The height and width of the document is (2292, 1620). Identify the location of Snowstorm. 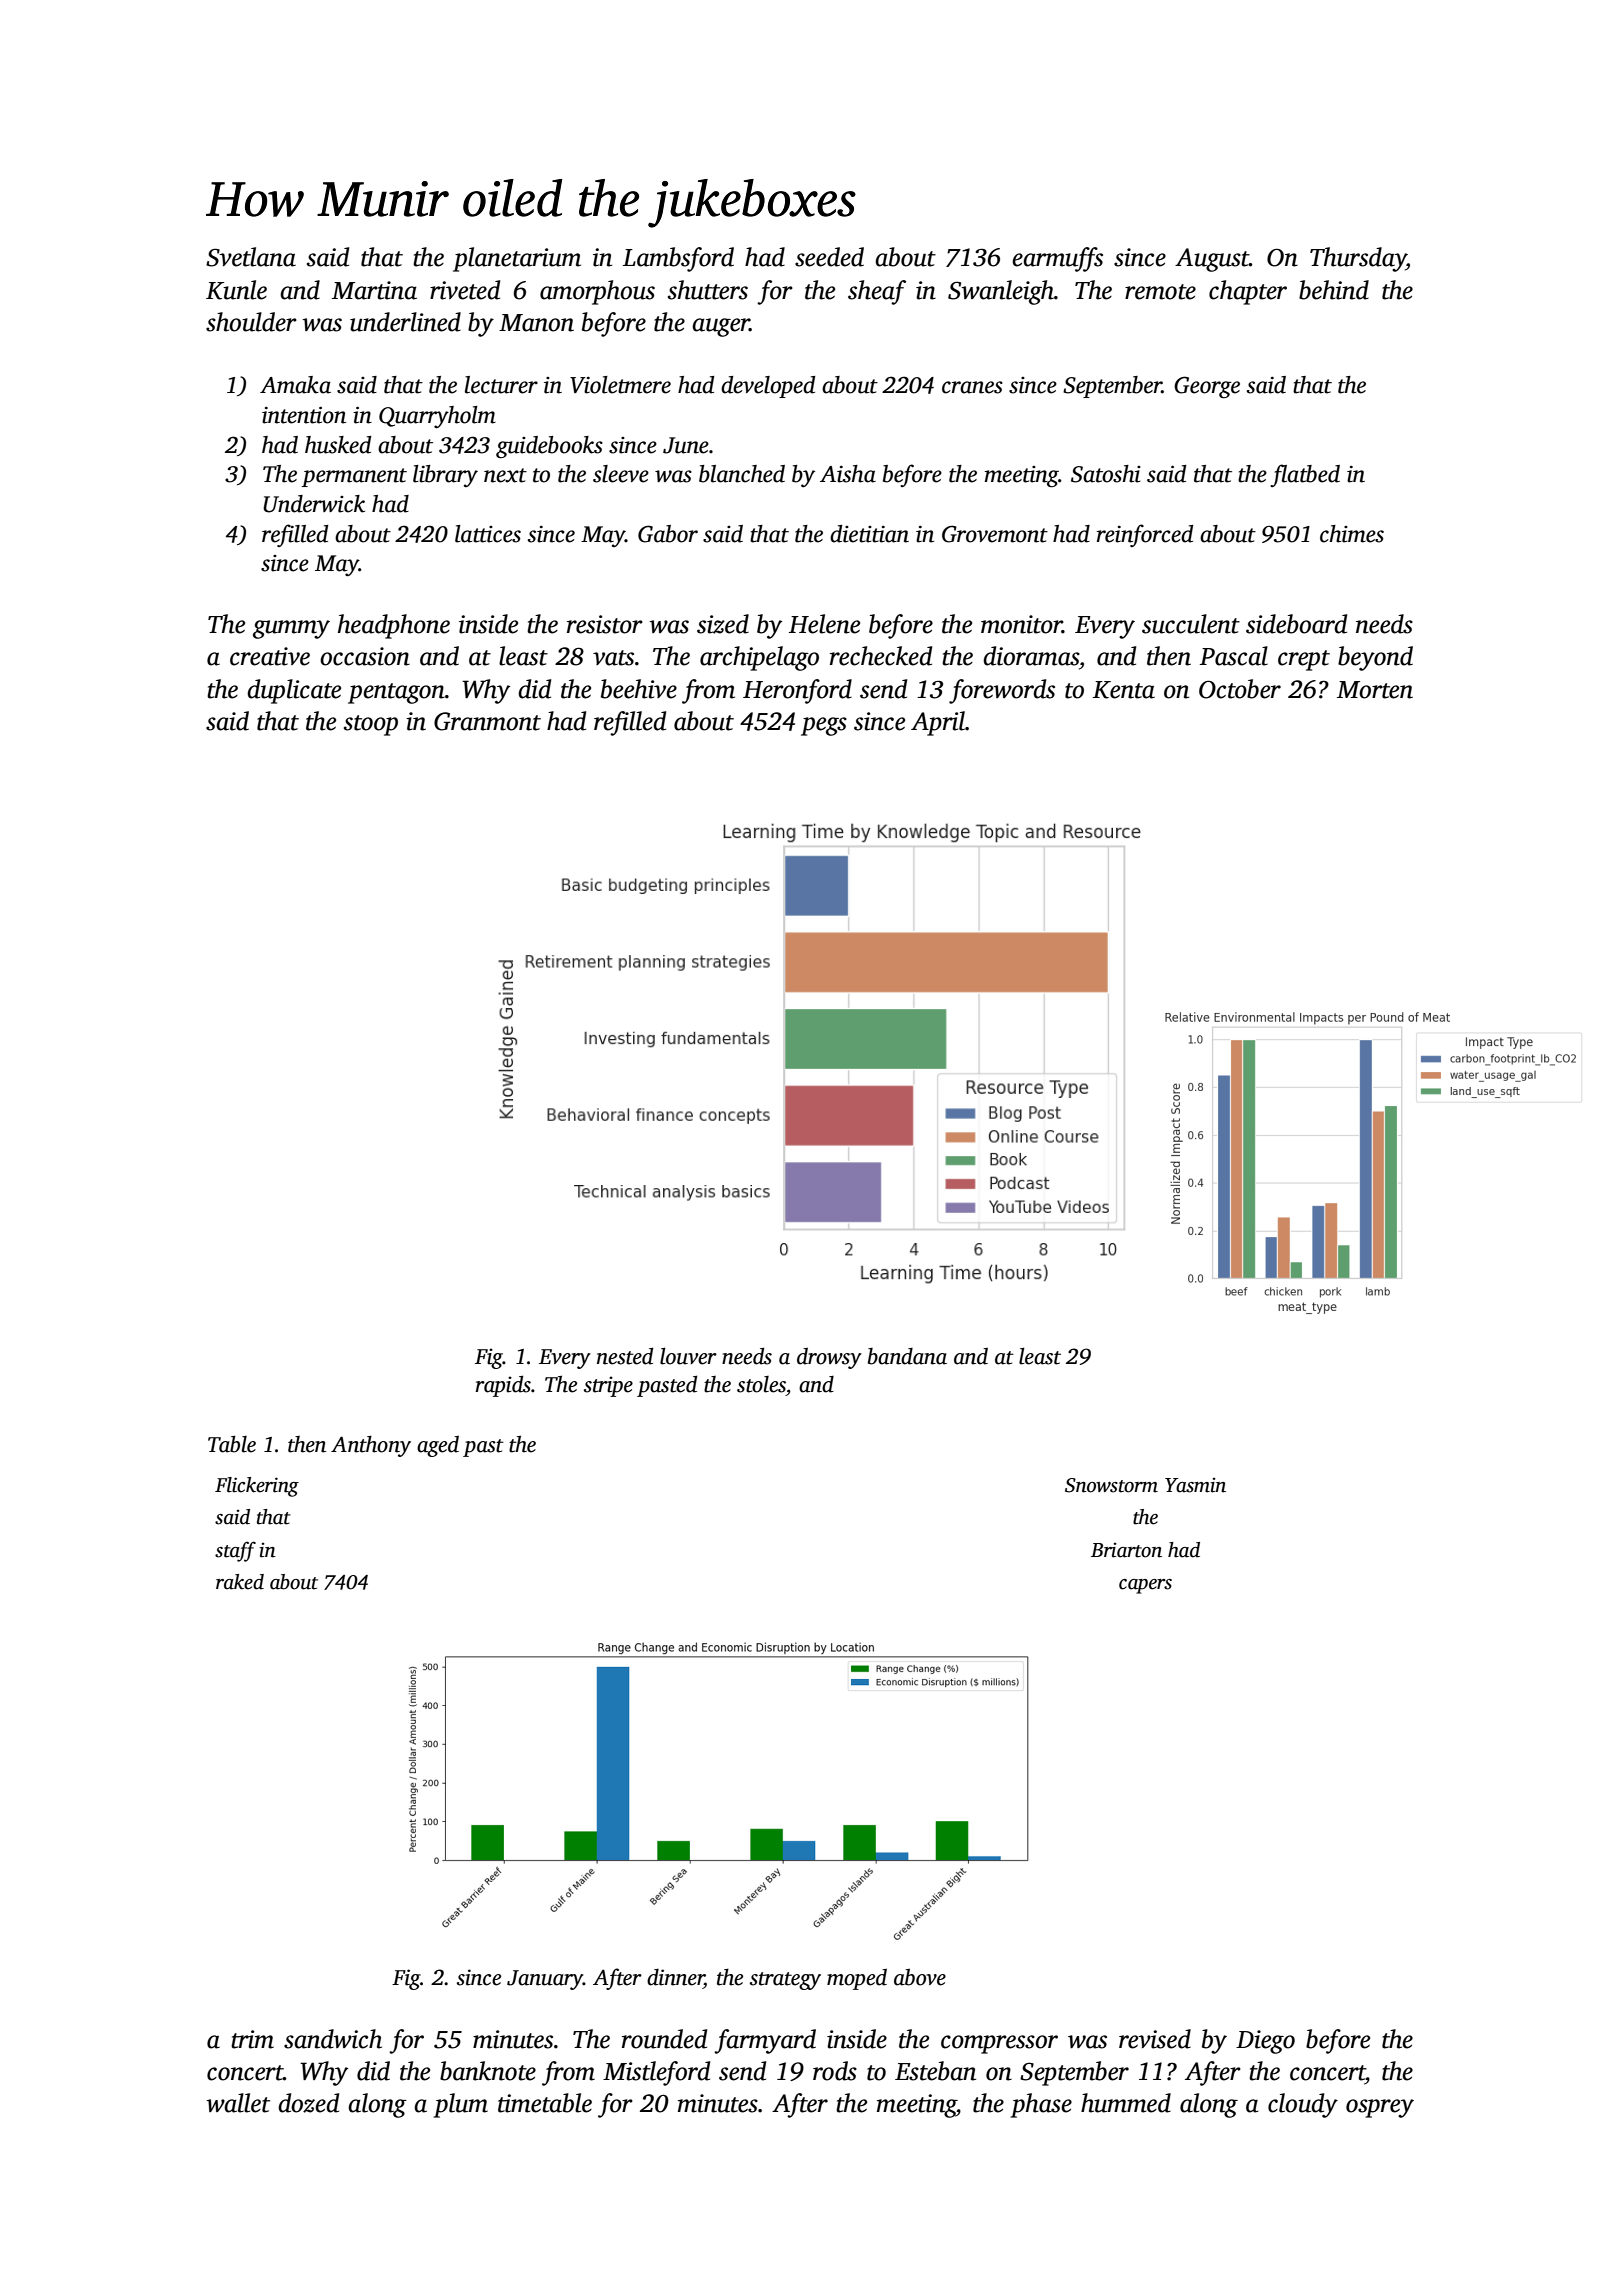
(1111, 1485).
